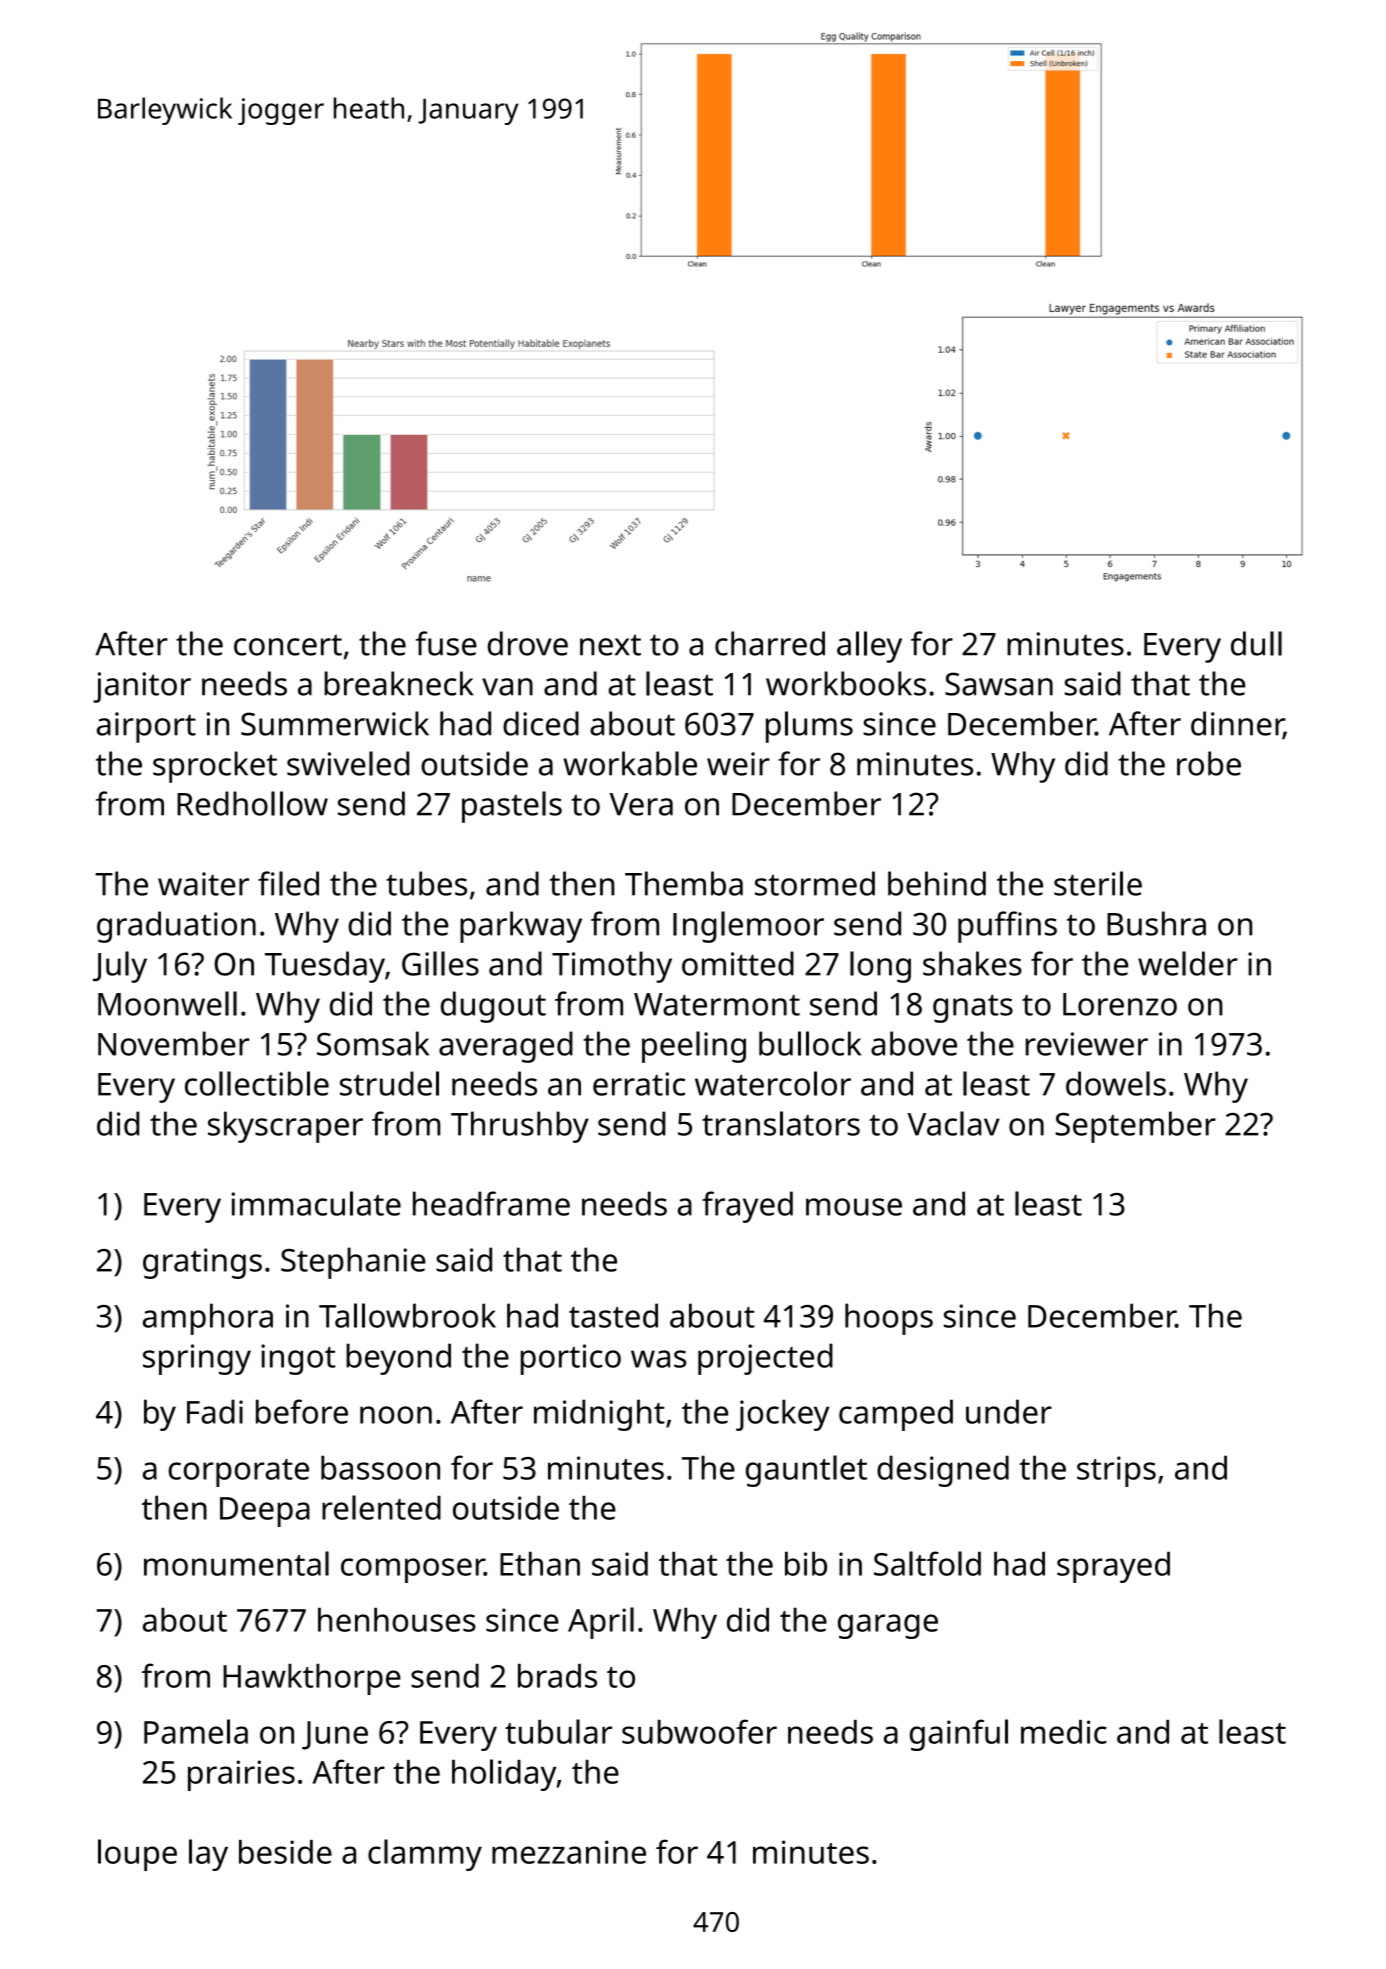 This screenshot has width=1386, height=1969. Describe the element at coordinates (504, 1775) in the screenshot. I see `holiday` at that location.
